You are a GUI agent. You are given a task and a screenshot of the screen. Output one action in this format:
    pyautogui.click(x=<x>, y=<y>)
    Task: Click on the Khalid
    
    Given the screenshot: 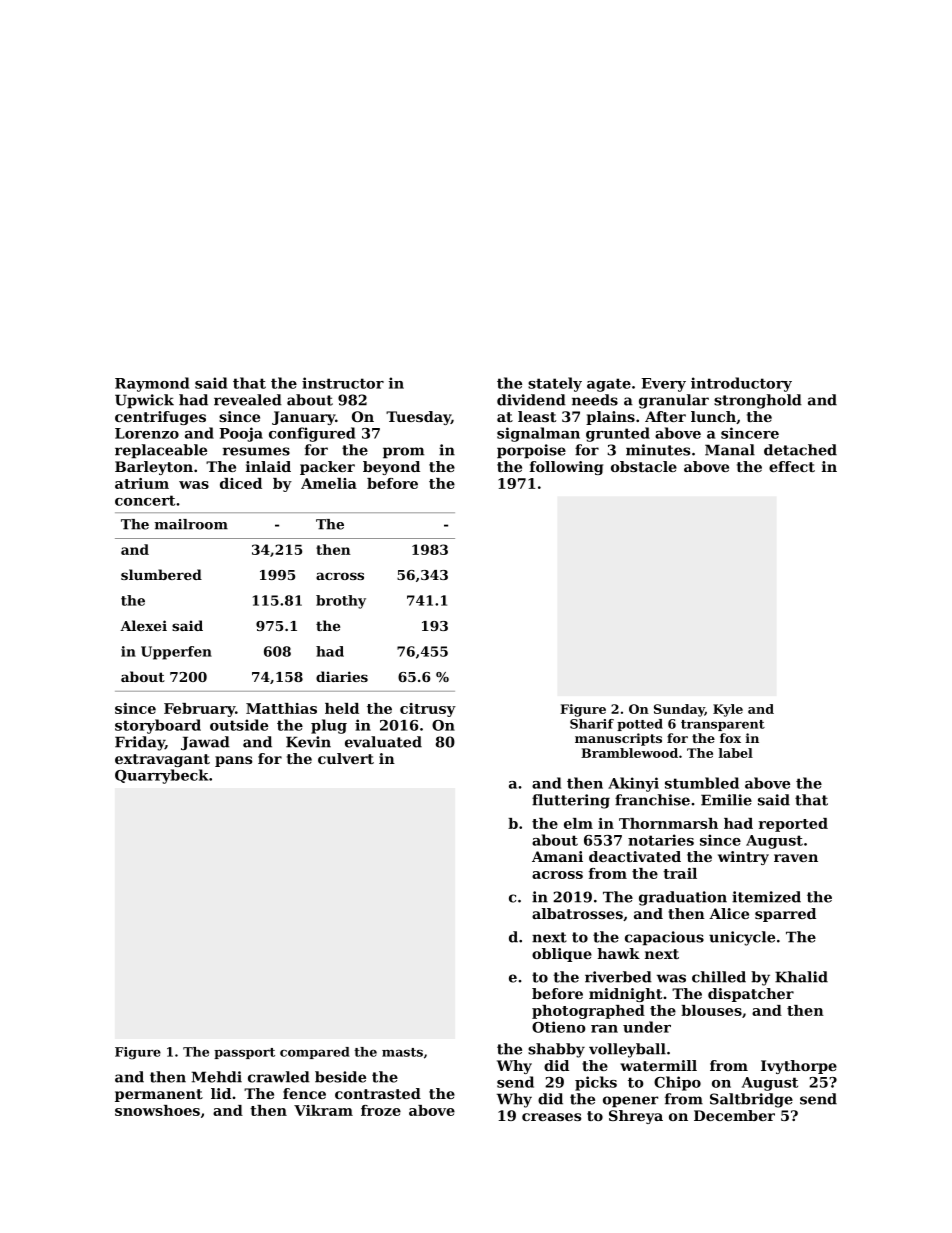 What is the action you would take?
    pyautogui.click(x=801, y=977)
